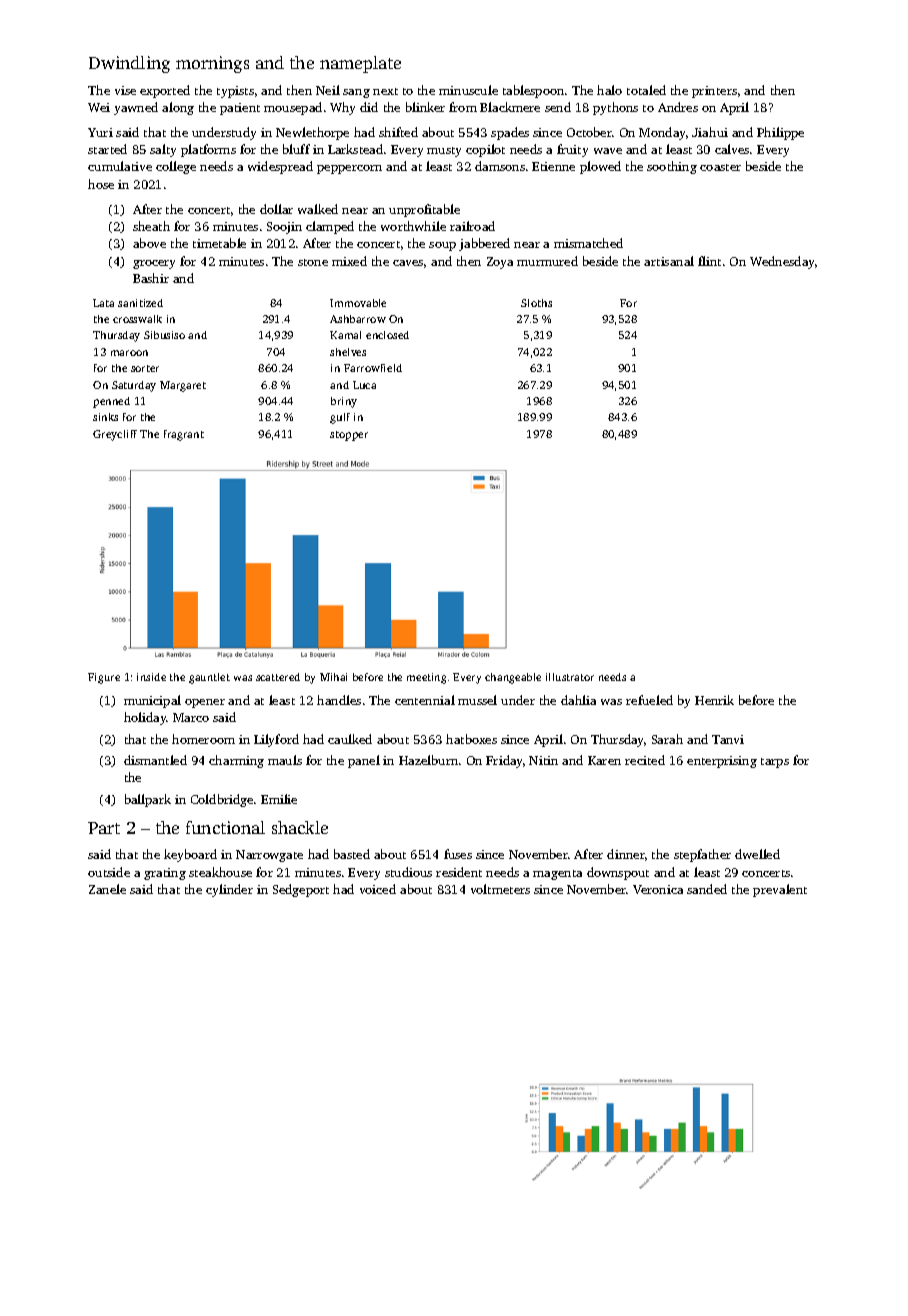 This screenshot has width=908, height=1316. Describe the element at coordinates (115, 435) in the screenshot. I see `Greycliff` at that location.
